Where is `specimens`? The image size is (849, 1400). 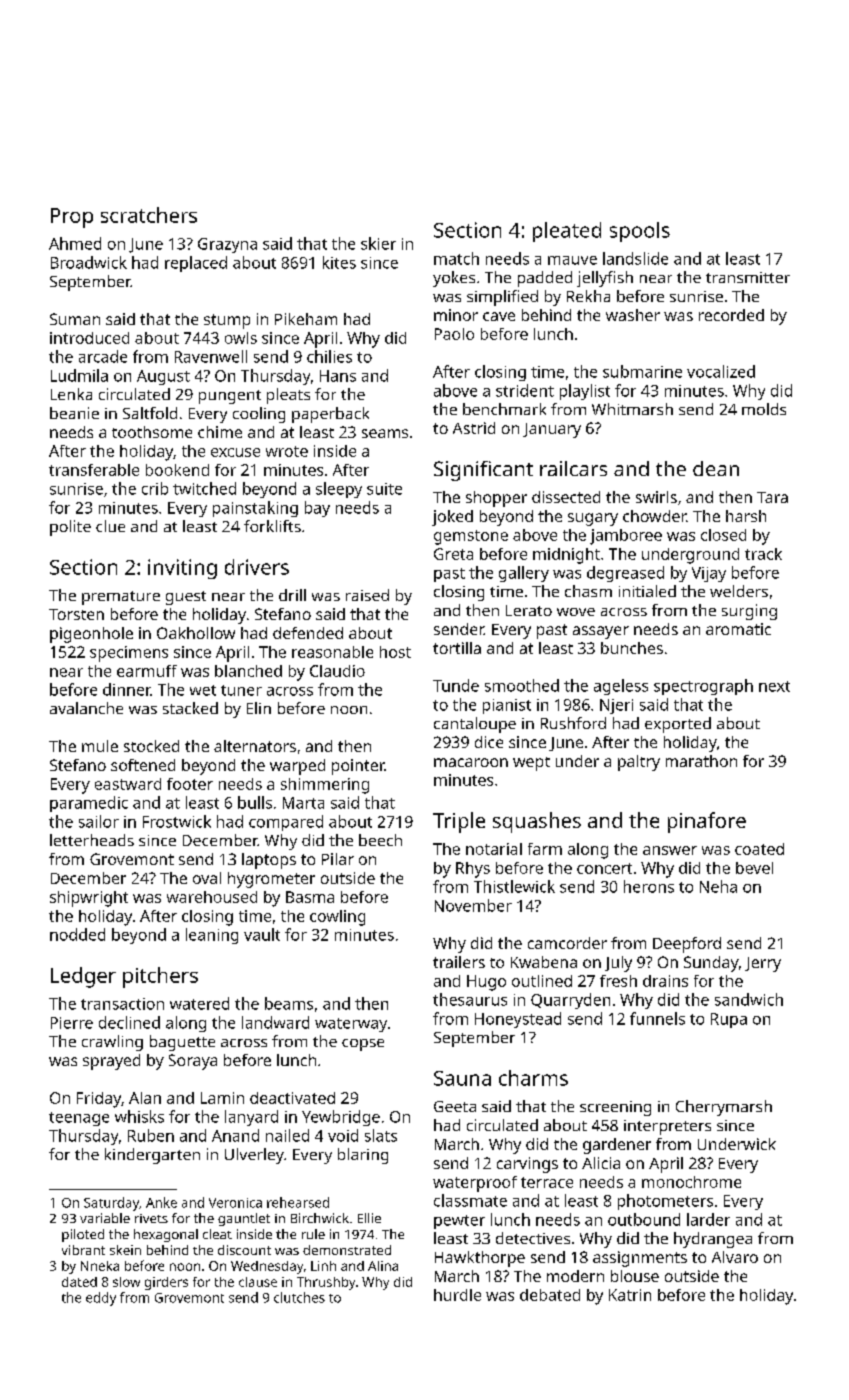 specimens is located at coordinates (129, 654).
